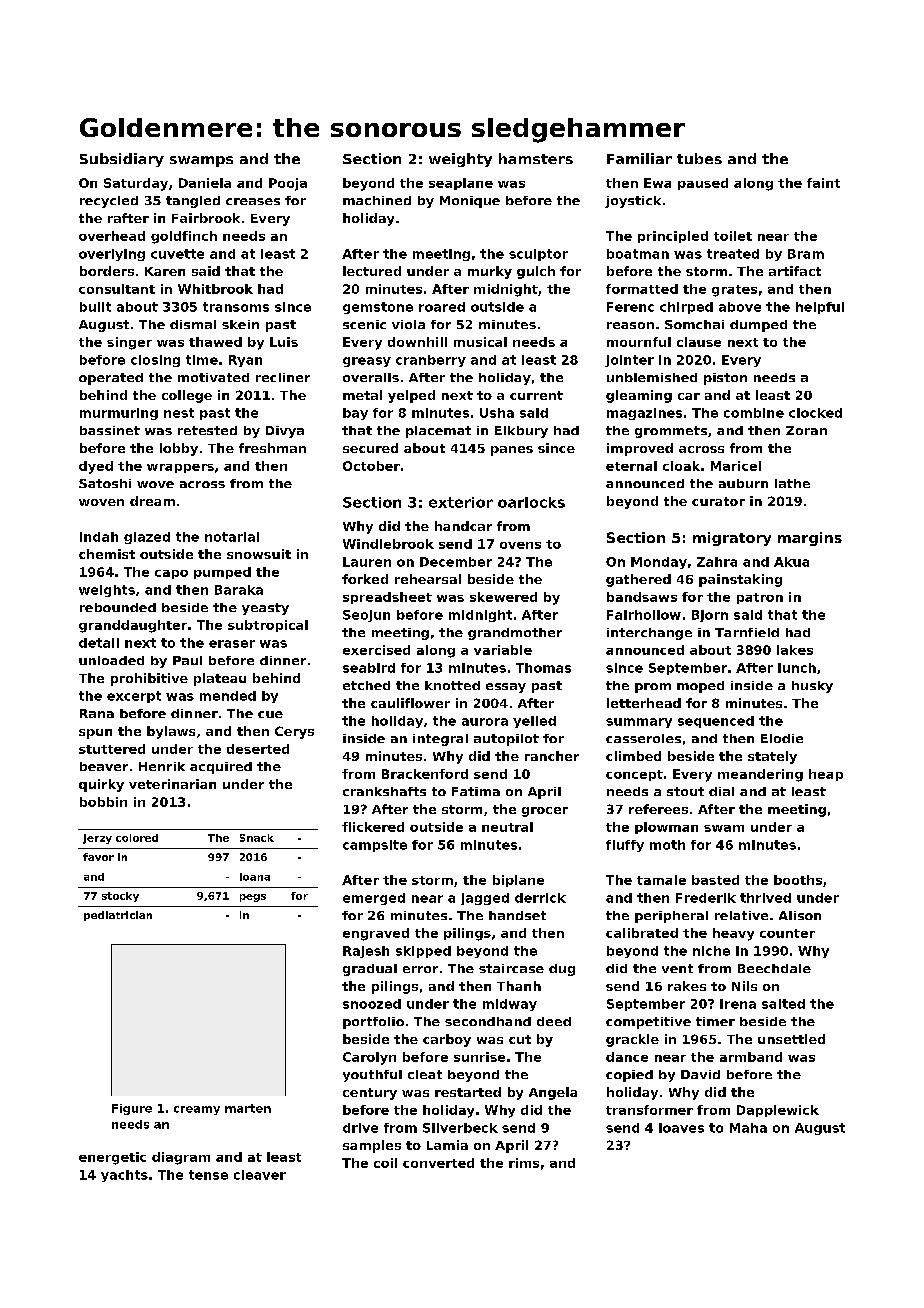  Describe the element at coordinates (826, 775) in the document. I see `heap` at that location.
